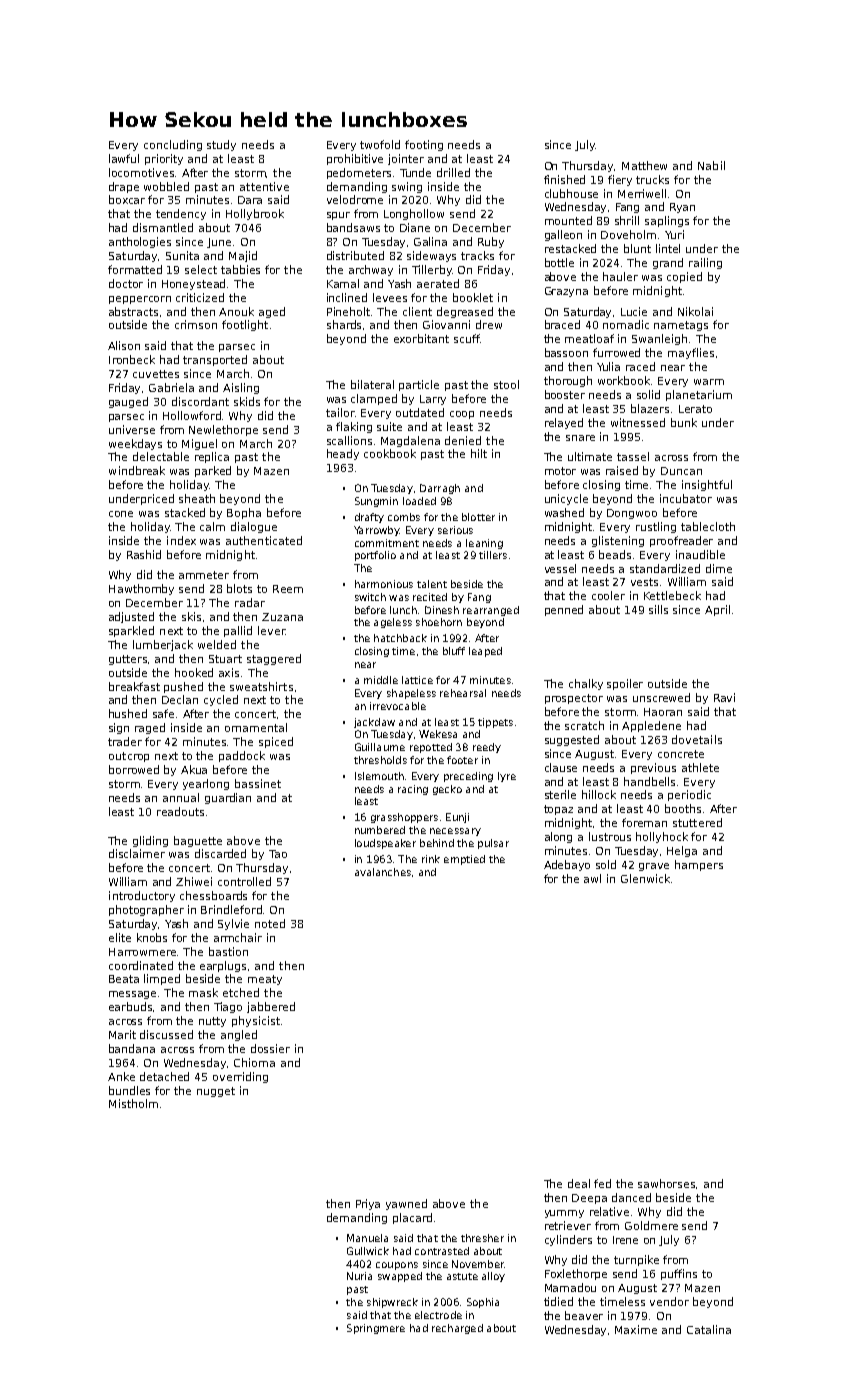 This screenshot has height=1400, width=849. Describe the element at coordinates (620, 180) in the screenshot. I see `fiery` at that location.
